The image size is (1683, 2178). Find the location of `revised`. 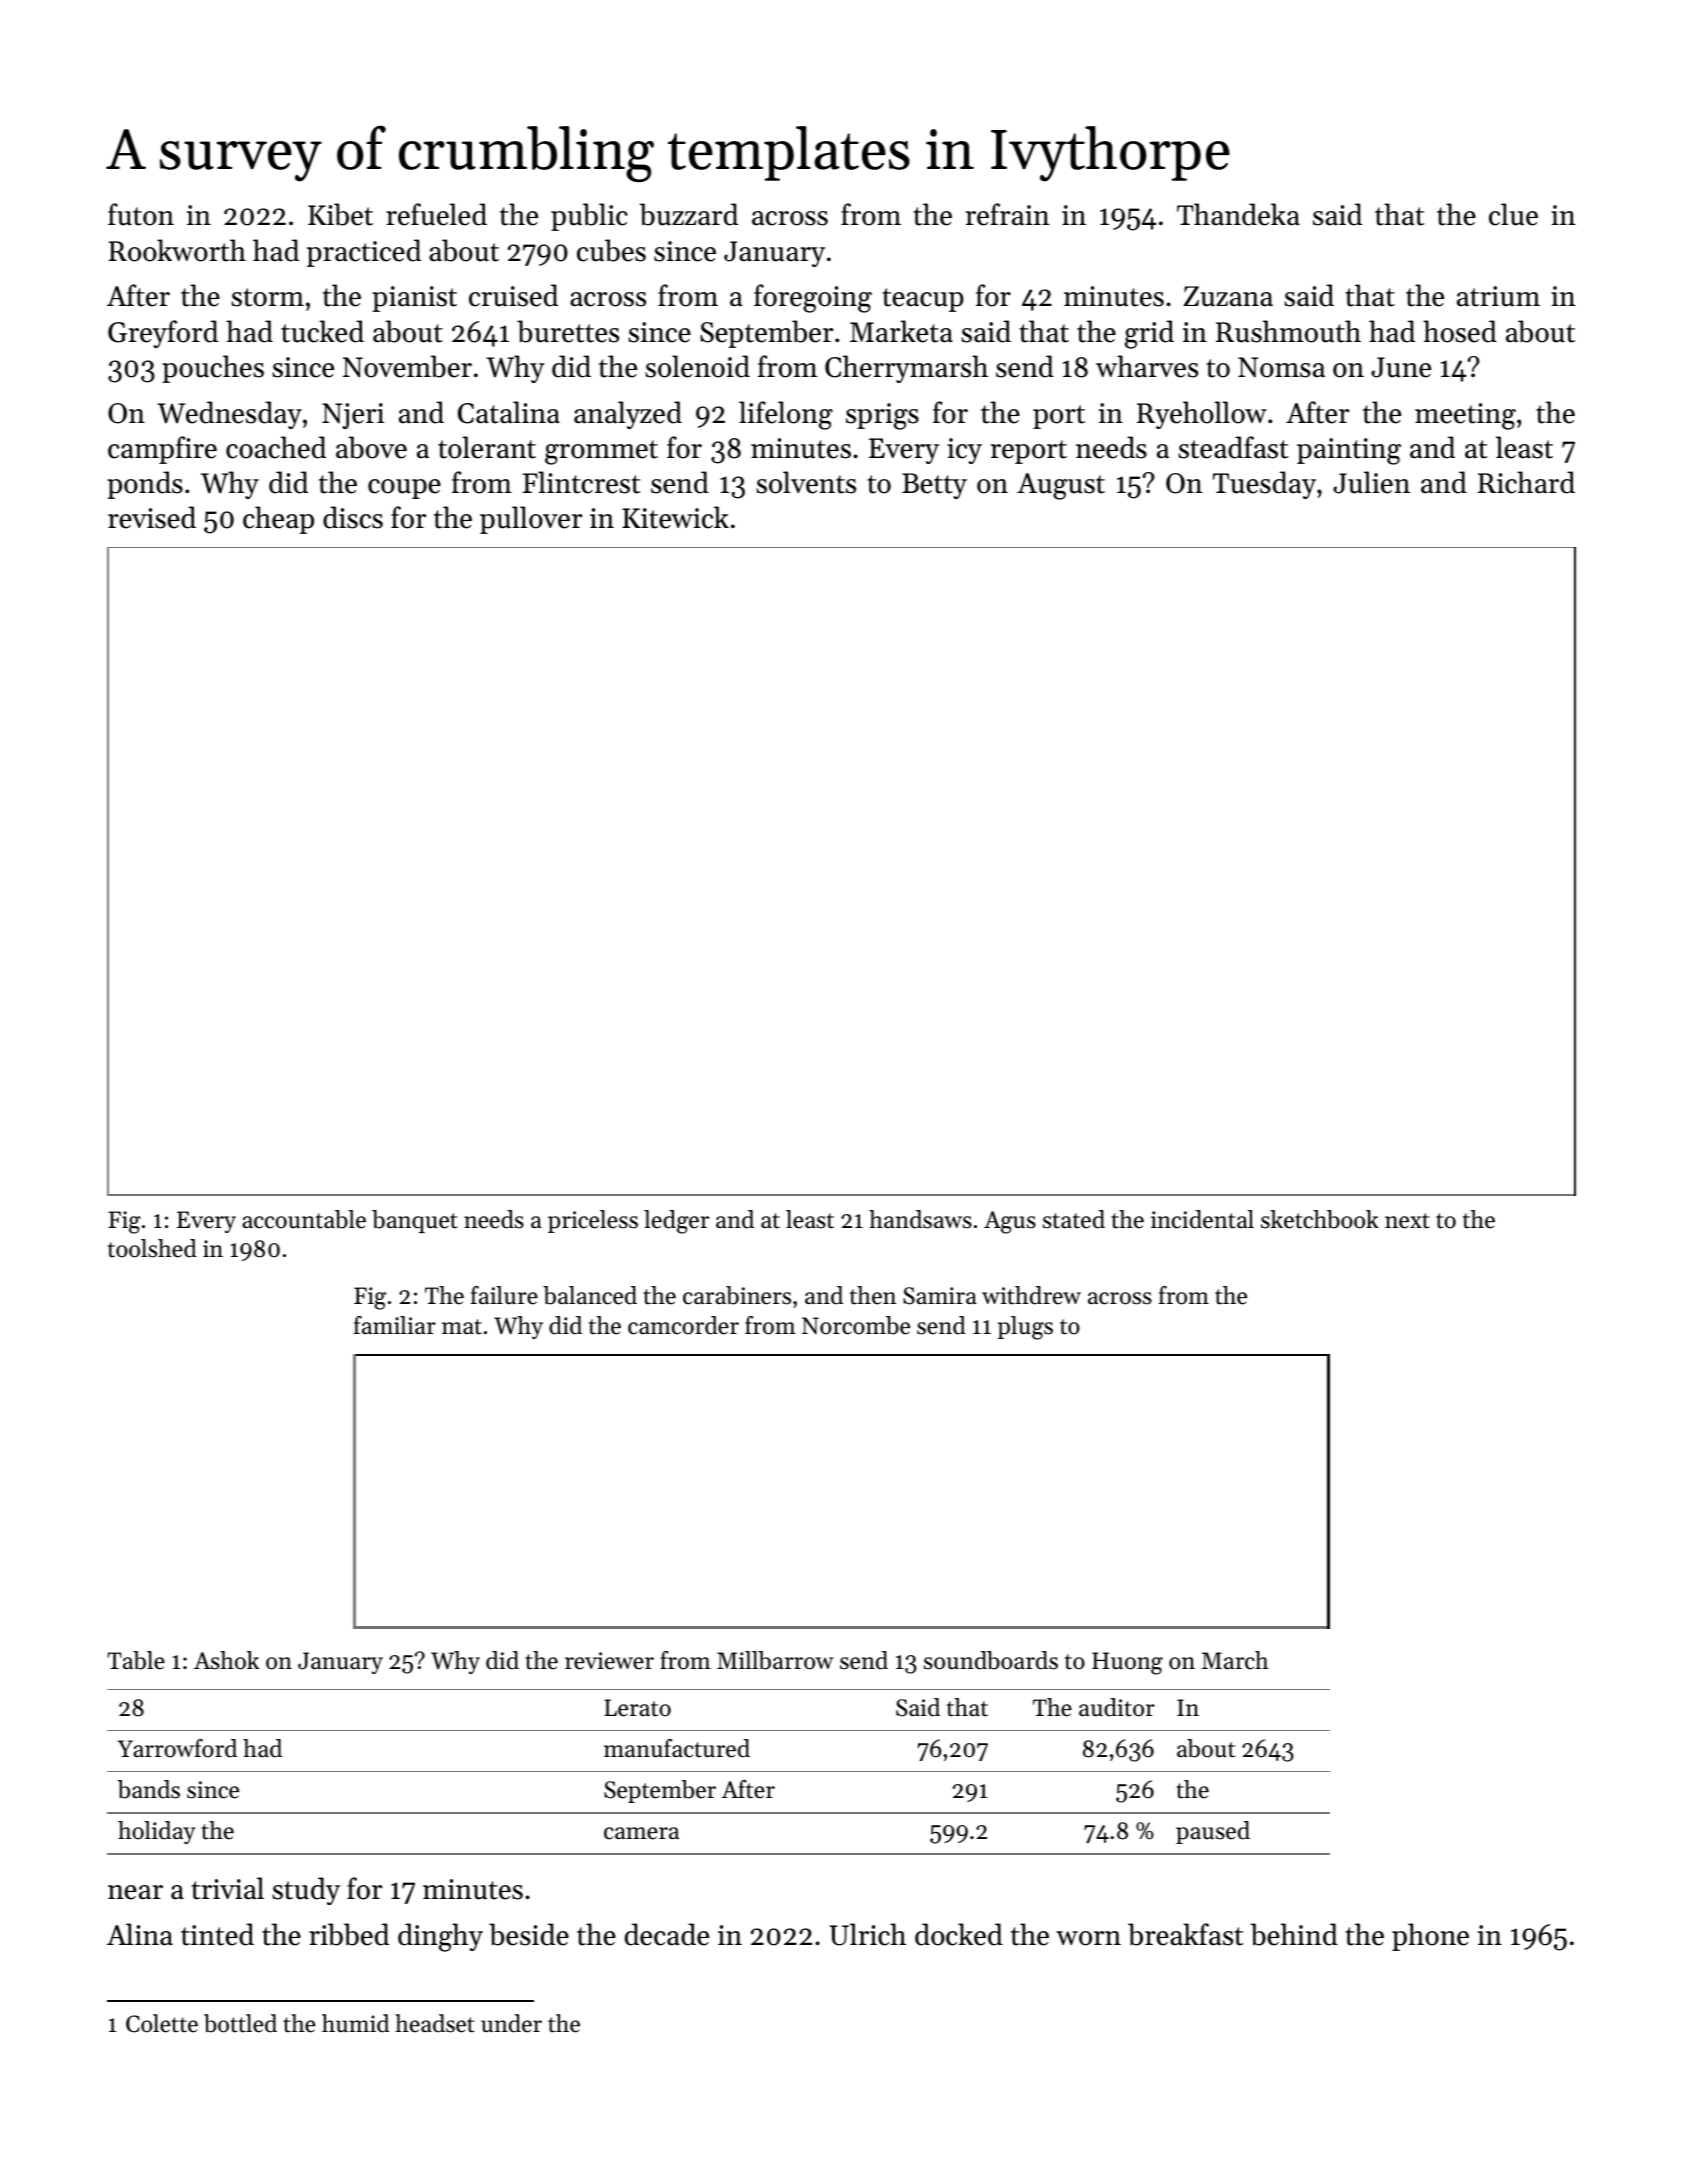

revised is located at coordinates (152, 517).
